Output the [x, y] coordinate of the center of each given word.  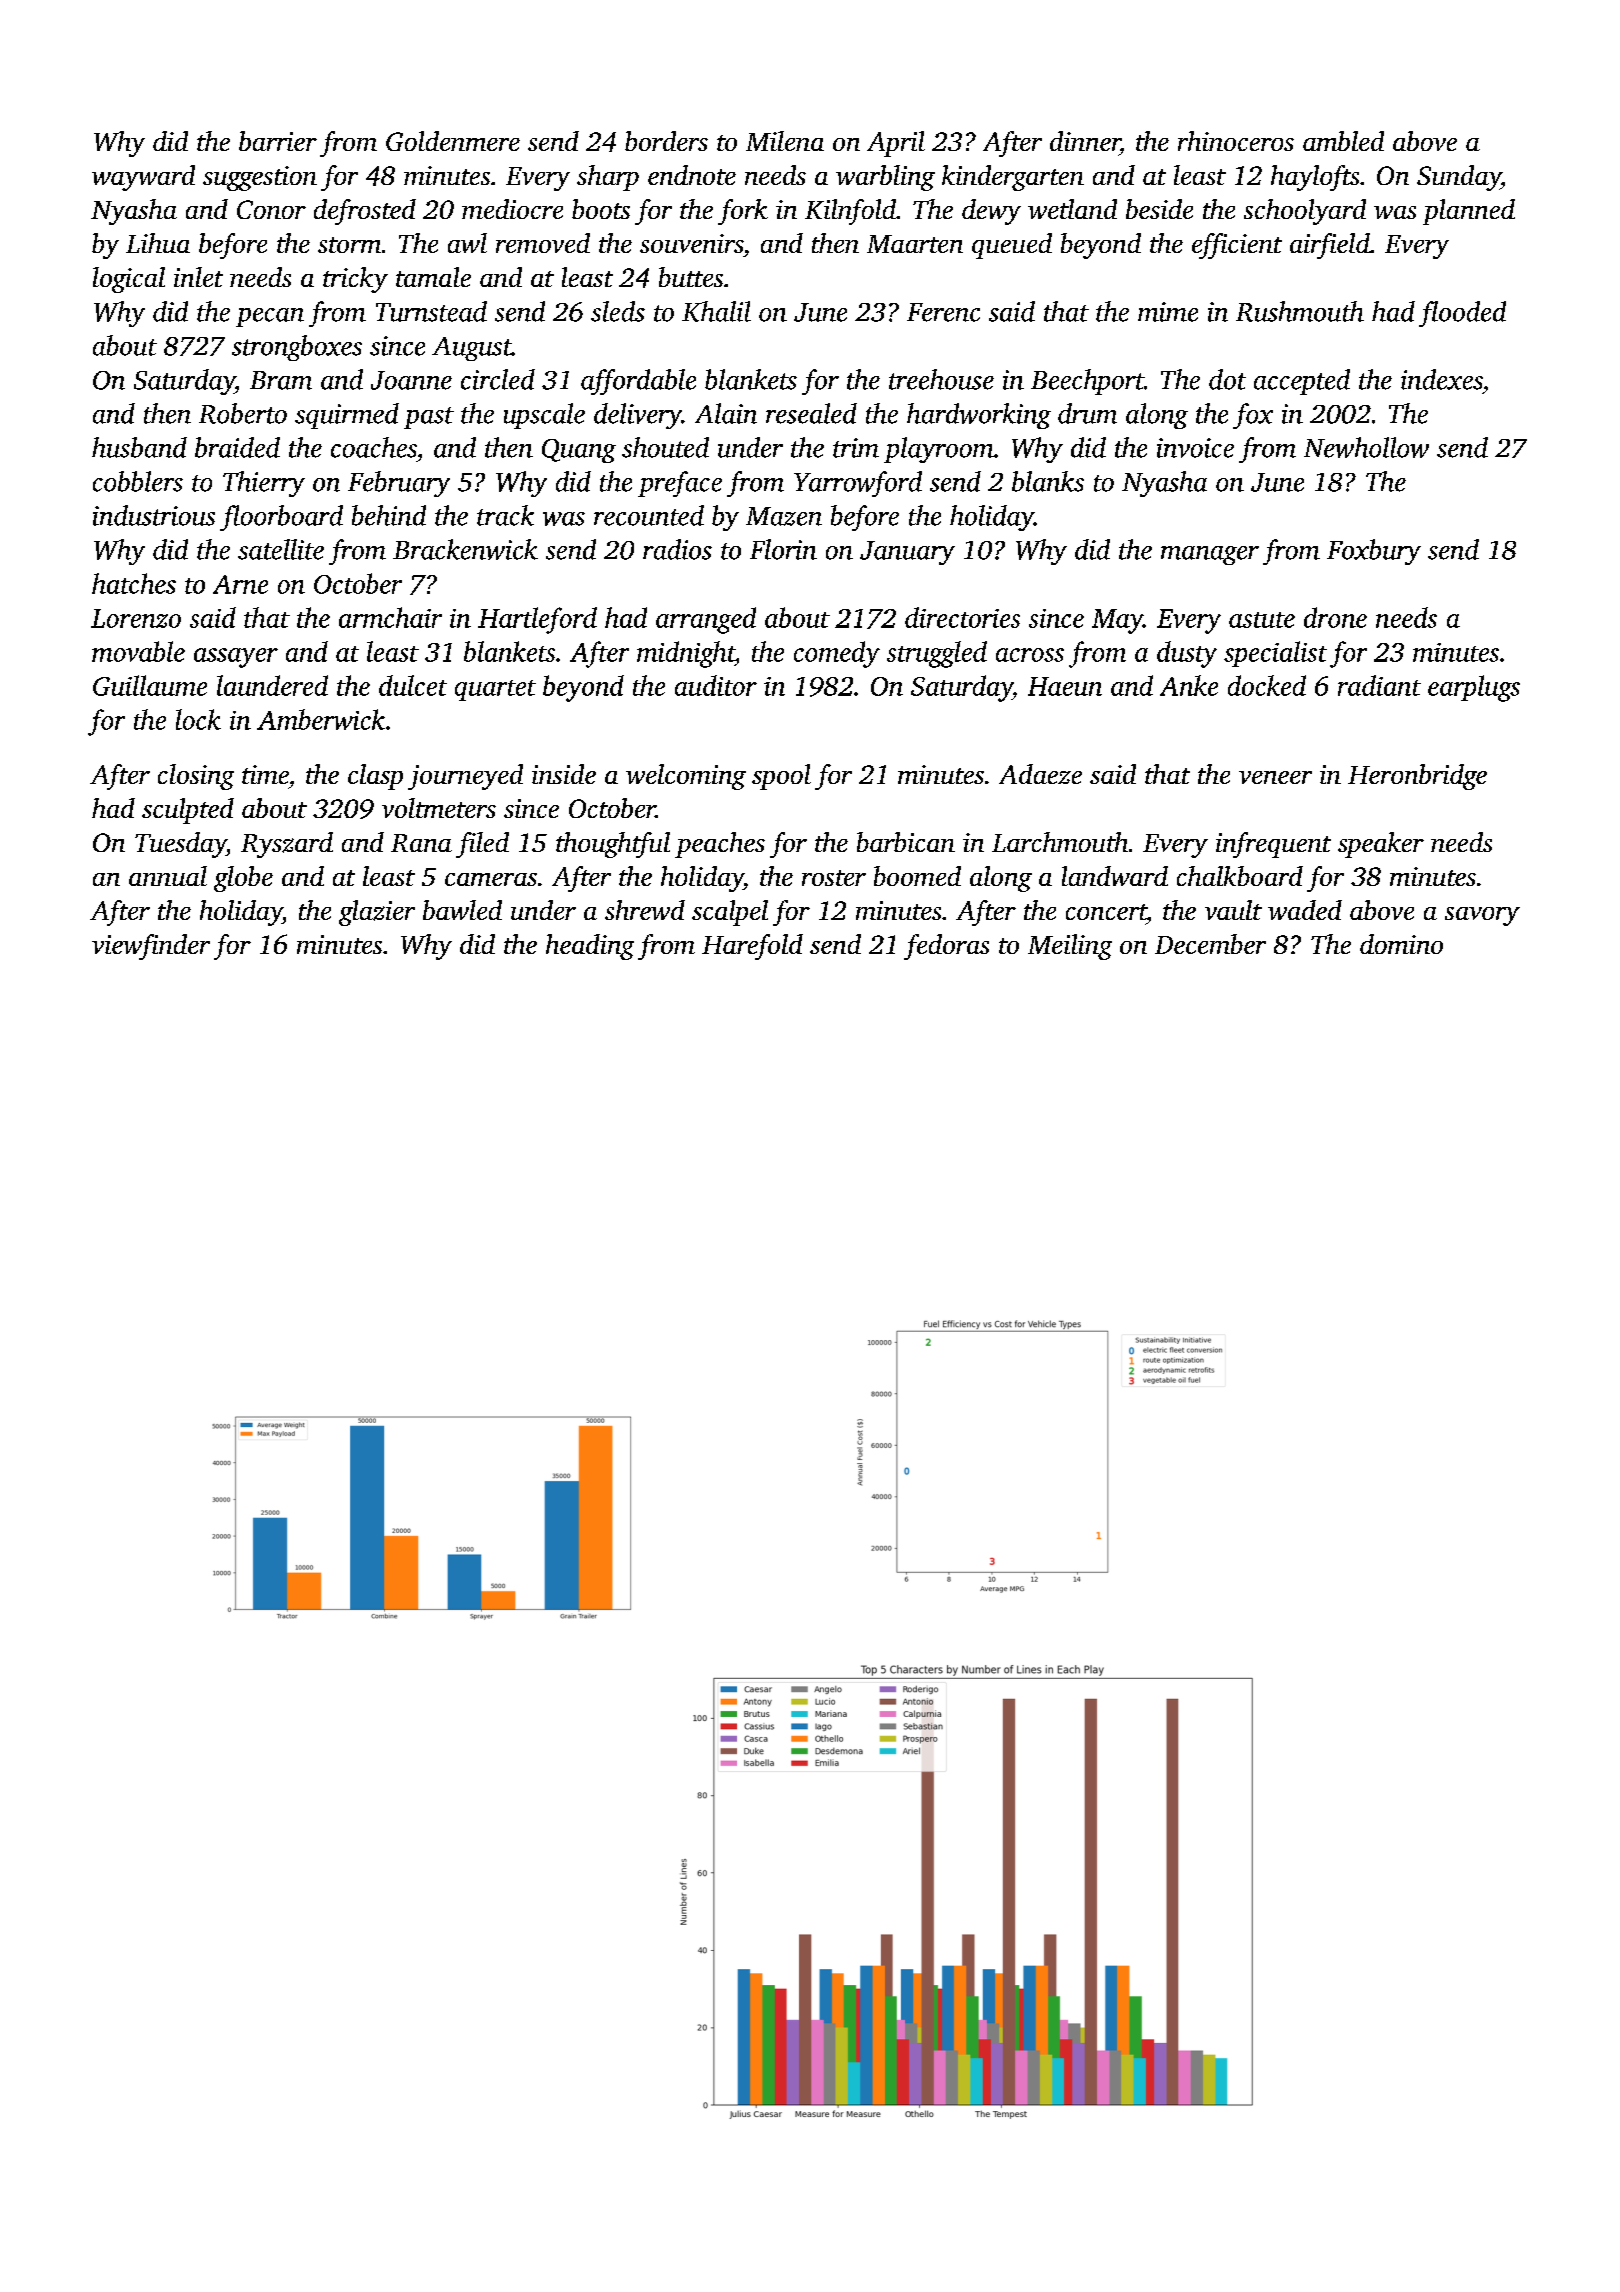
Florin [783, 549]
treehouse [941, 379]
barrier [278, 141]
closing [196, 777]
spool [781, 777]
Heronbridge [1417, 777]
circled [498, 379]
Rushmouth [1300, 311]
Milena [785, 141]
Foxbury [1374, 552]
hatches [134, 583]
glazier [377, 913]
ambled [1343, 141]
